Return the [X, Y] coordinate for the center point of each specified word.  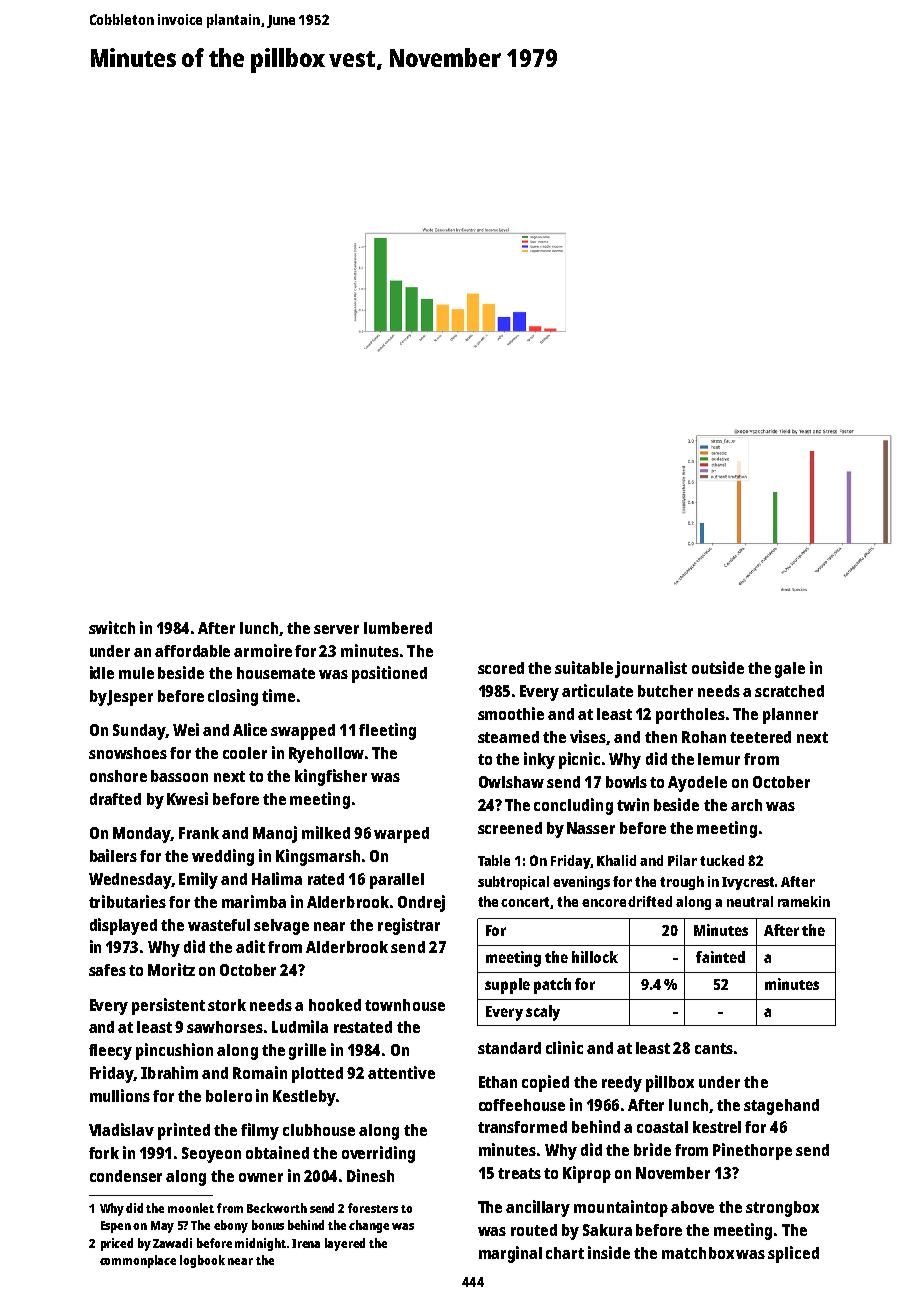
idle [102, 672]
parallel [397, 881]
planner [790, 716]
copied [545, 1083]
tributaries [127, 901]
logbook [202, 1261]
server [336, 629]
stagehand [781, 1107]
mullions [120, 1095]
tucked [722, 860]
